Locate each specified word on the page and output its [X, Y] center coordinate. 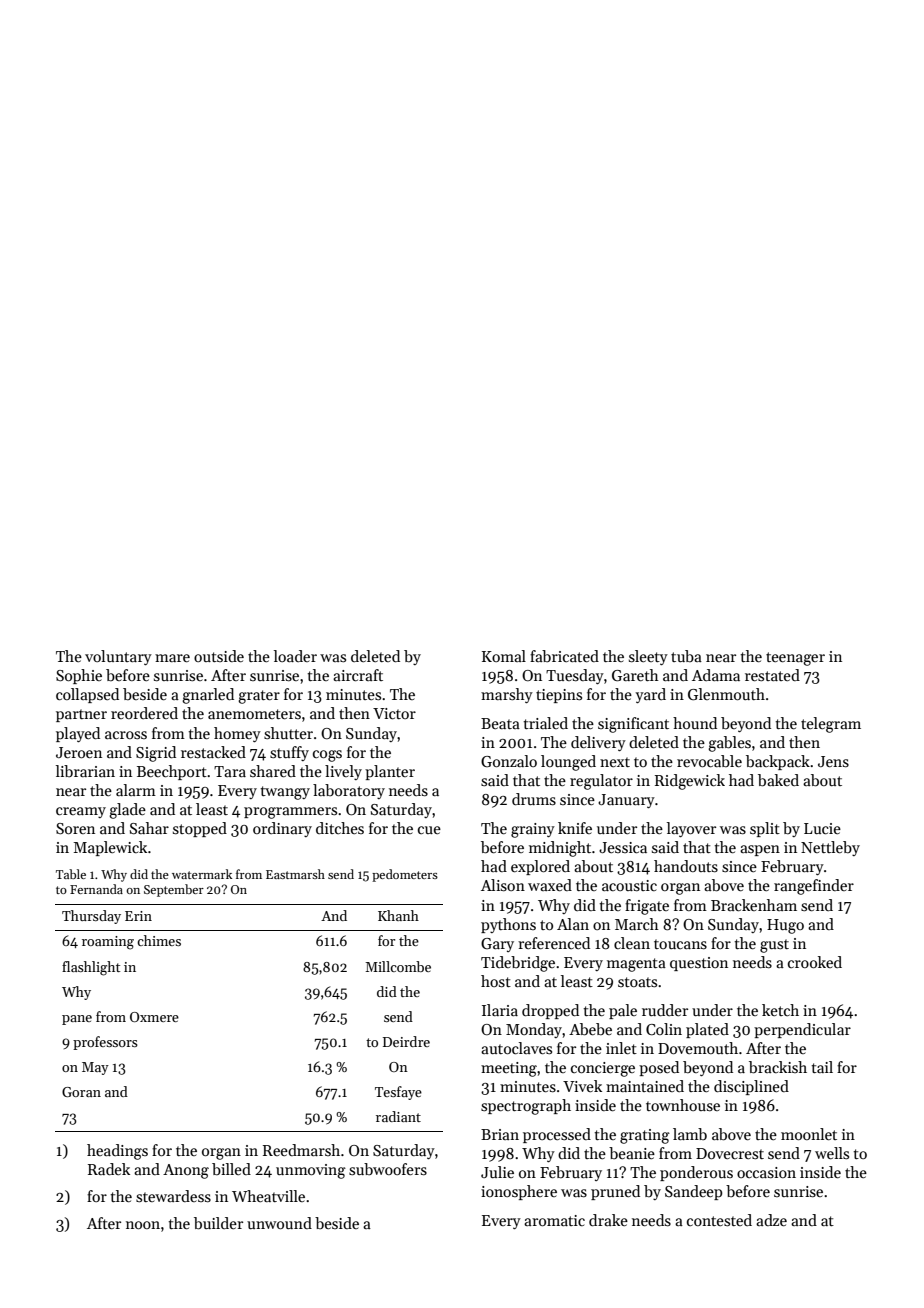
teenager [795, 659]
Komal [504, 656]
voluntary [118, 657]
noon [143, 1225]
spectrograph [526, 1107]
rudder [665, 1010]
